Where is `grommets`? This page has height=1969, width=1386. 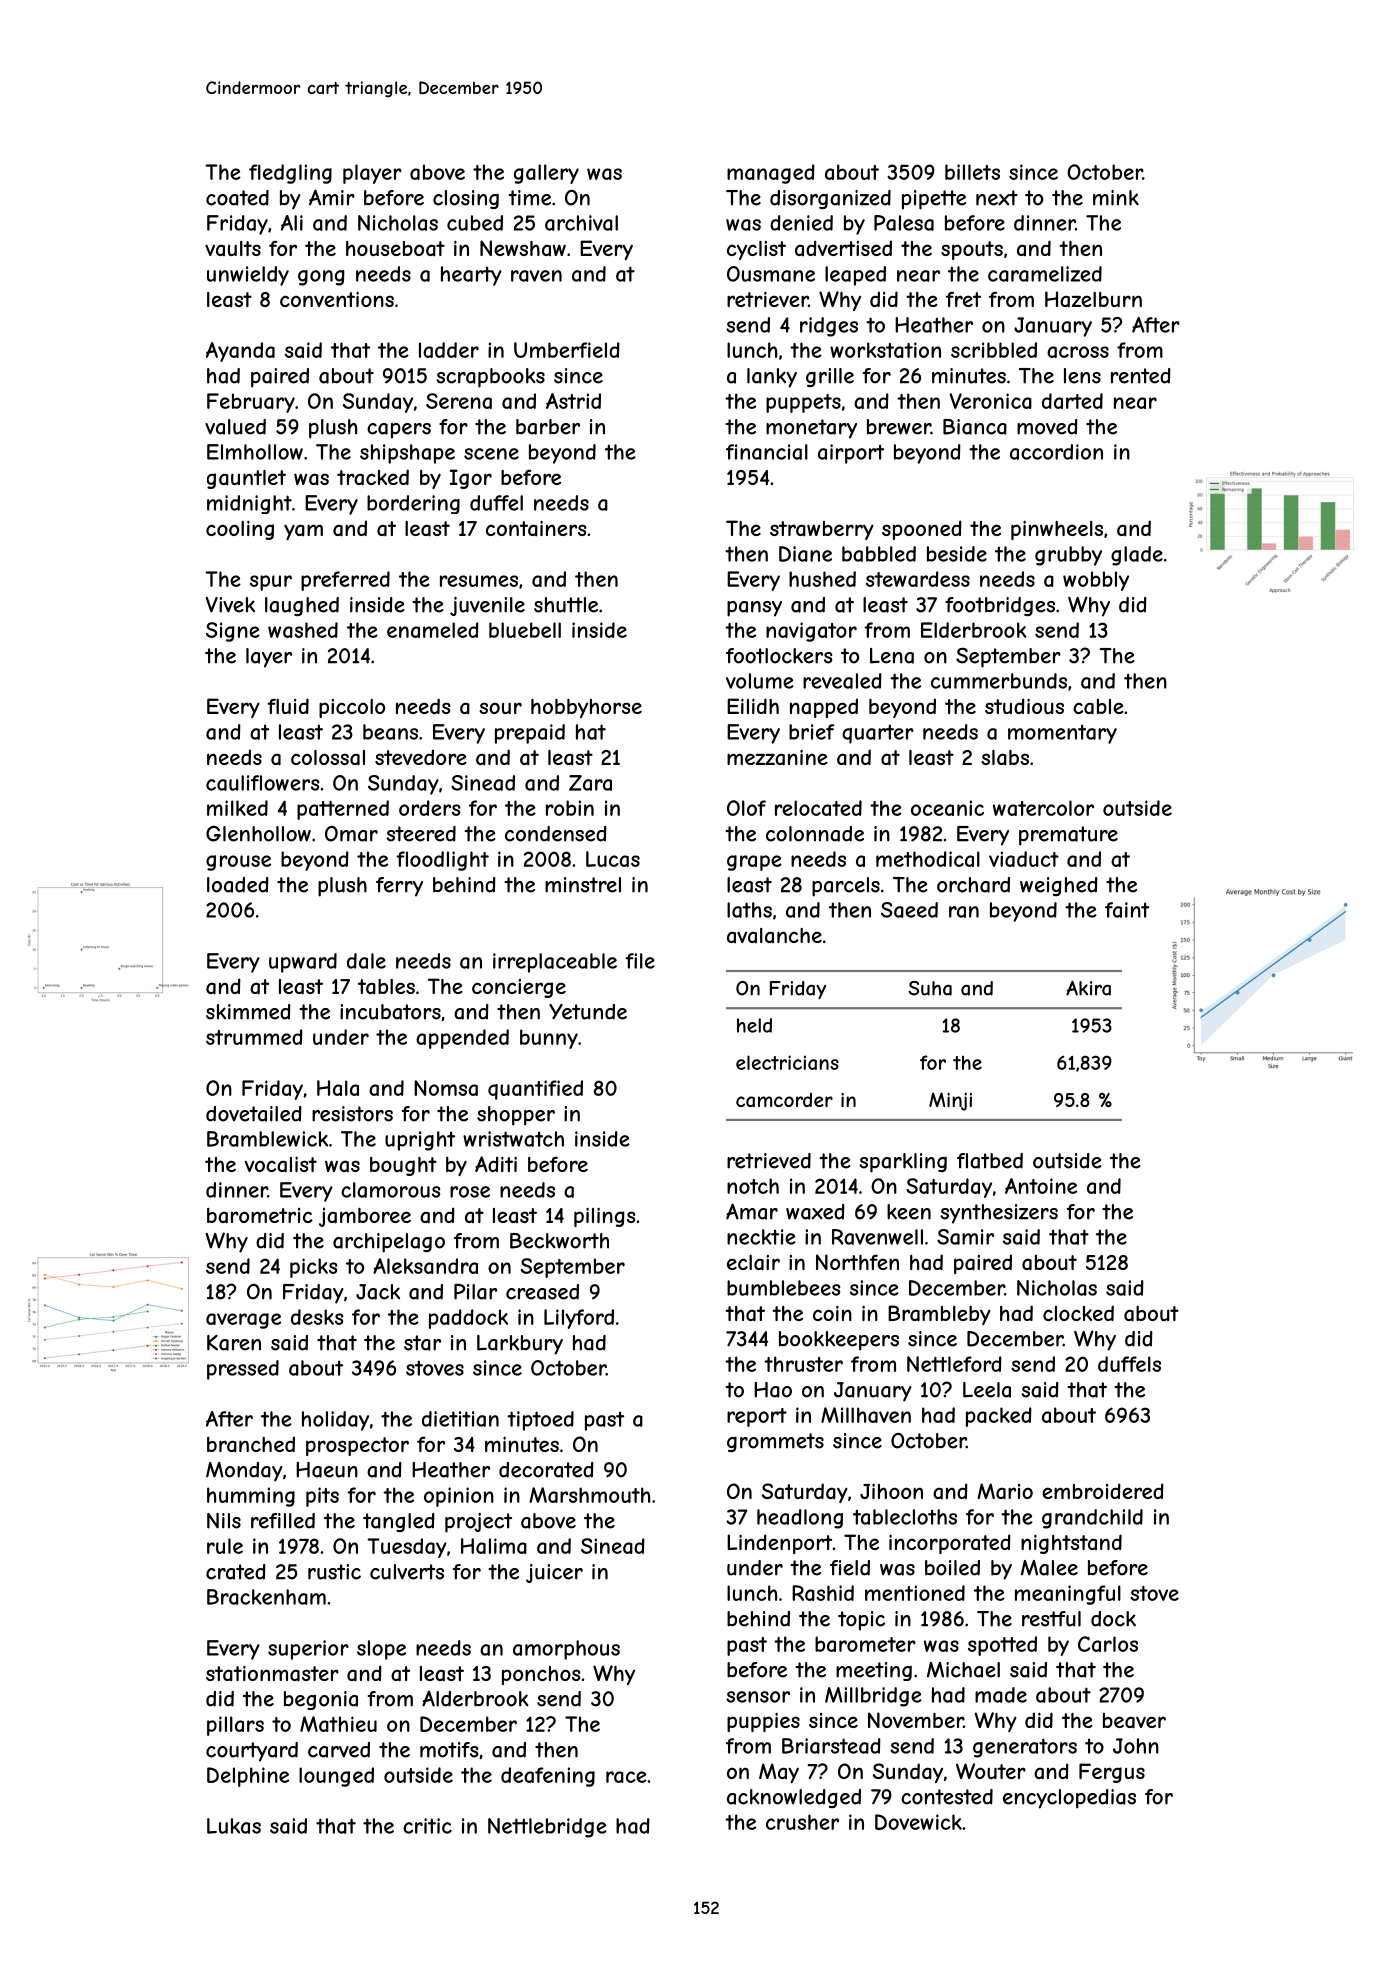 grommets is located at coordinates (775, 1442).
